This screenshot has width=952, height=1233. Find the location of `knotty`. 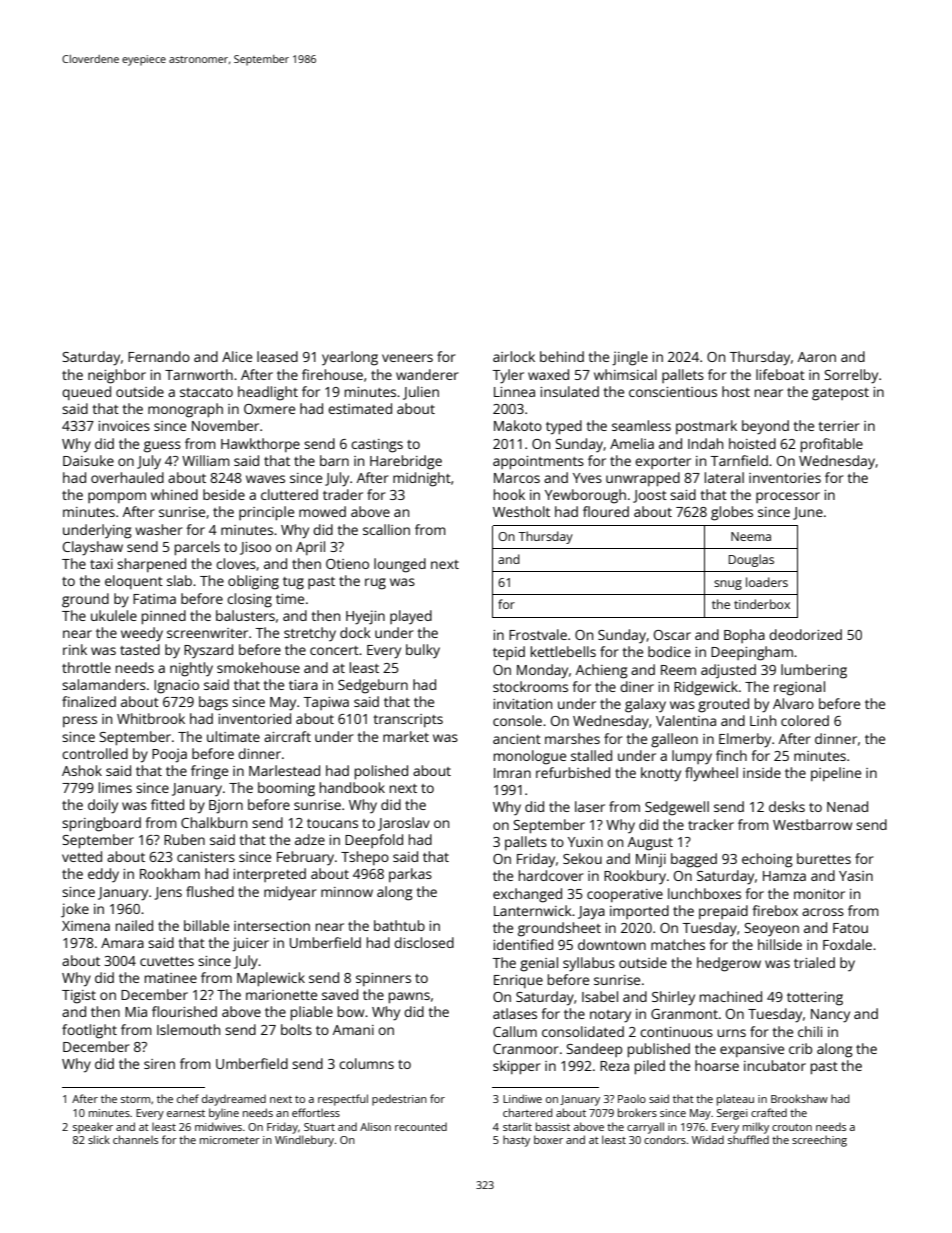

knotty is located at coordinates (661, 774).
